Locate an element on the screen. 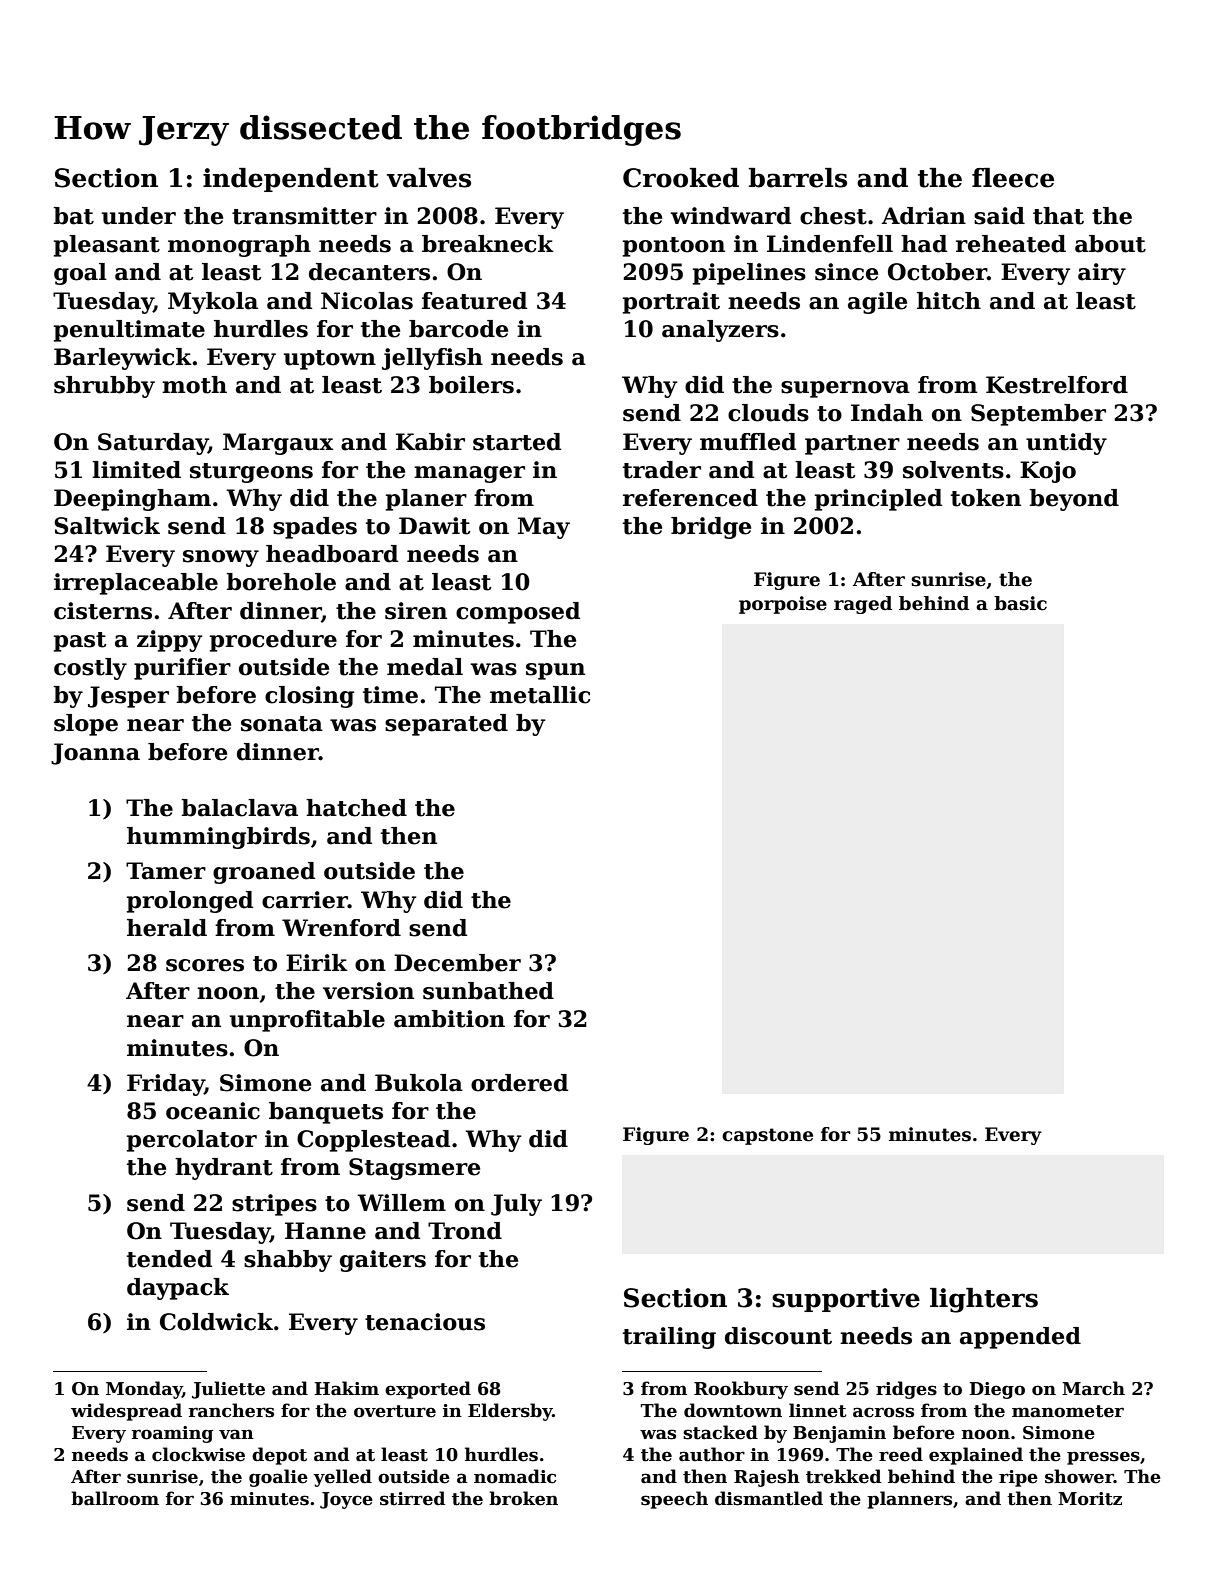 This screenshot has height=1575, width=1217. capstone is located at coordinates (767, 1136).
